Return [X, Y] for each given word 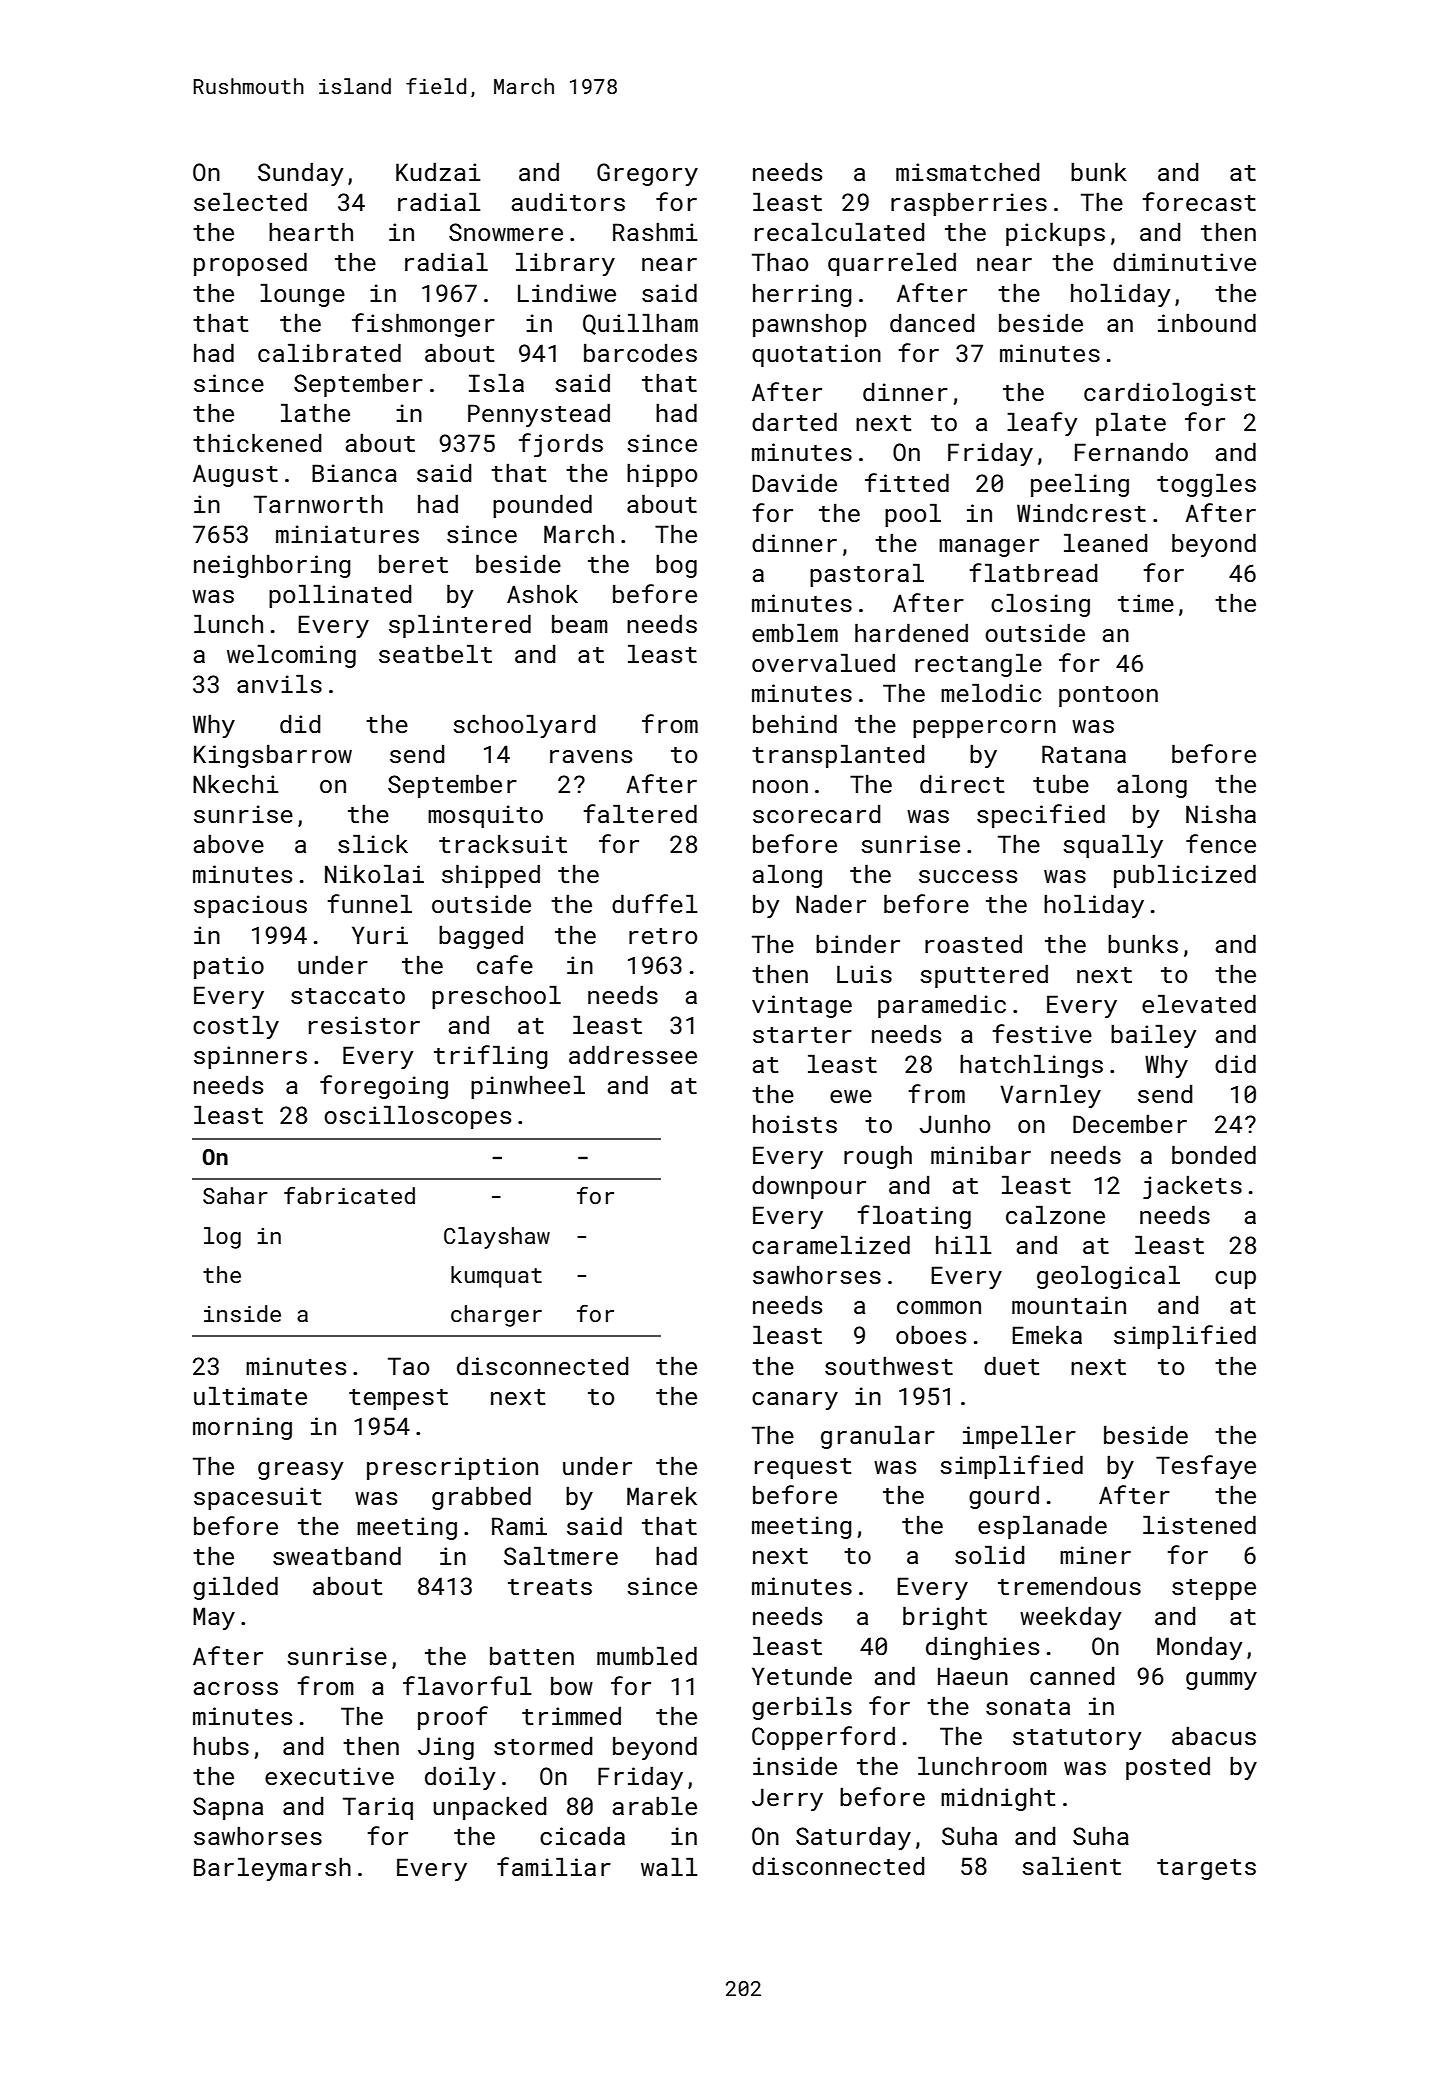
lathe [315, 412]
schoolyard [524, 726]
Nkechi [236, 783]
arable [655, 1805]
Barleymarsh [272, 1869]
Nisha [1221, 813]
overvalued [823, 662]
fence [1221, 843]
